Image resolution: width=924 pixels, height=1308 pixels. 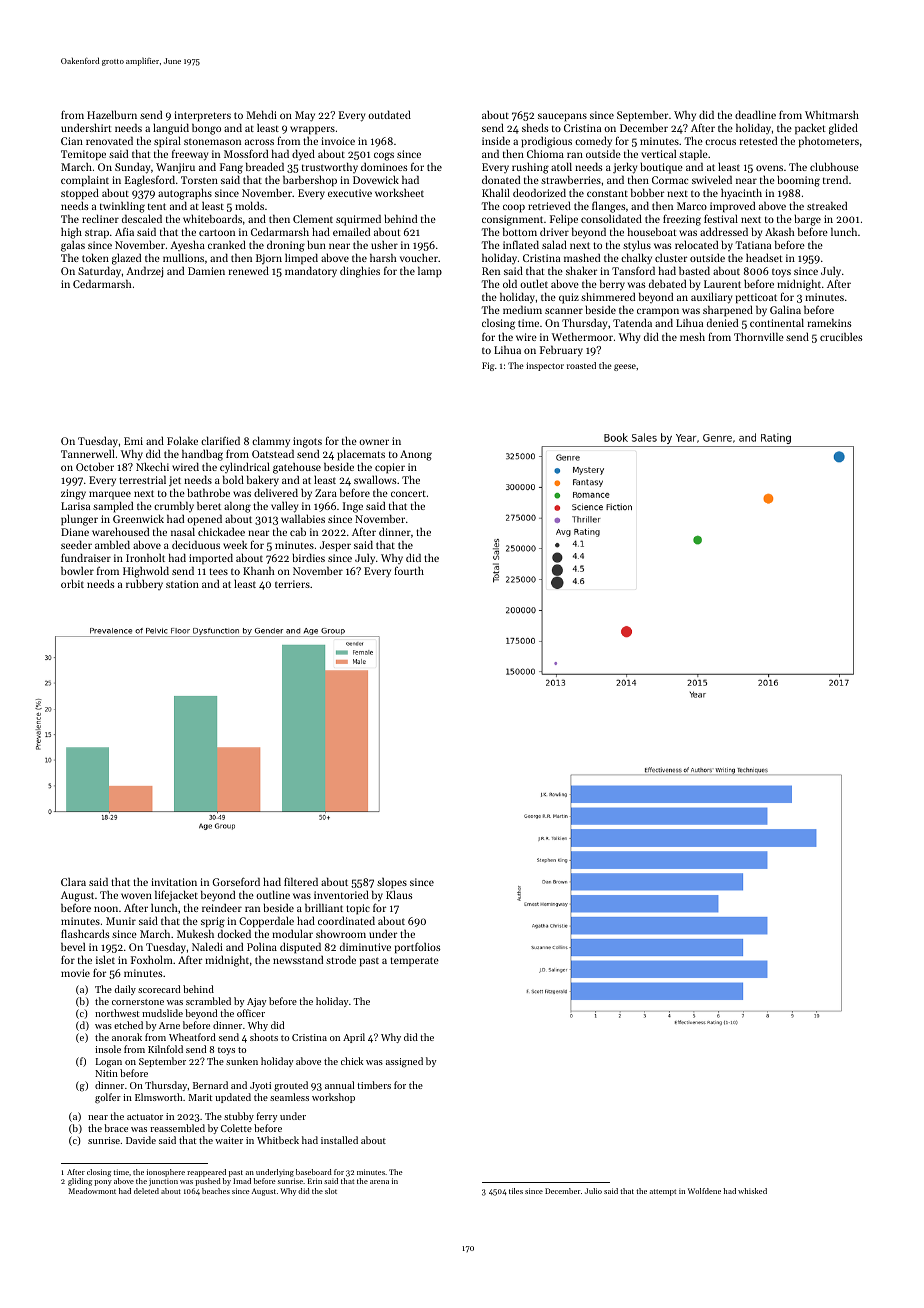 What do you see at coordinates (392, 883) in the screenshot?
I see `slopes` at bounding box center [392, 883].
